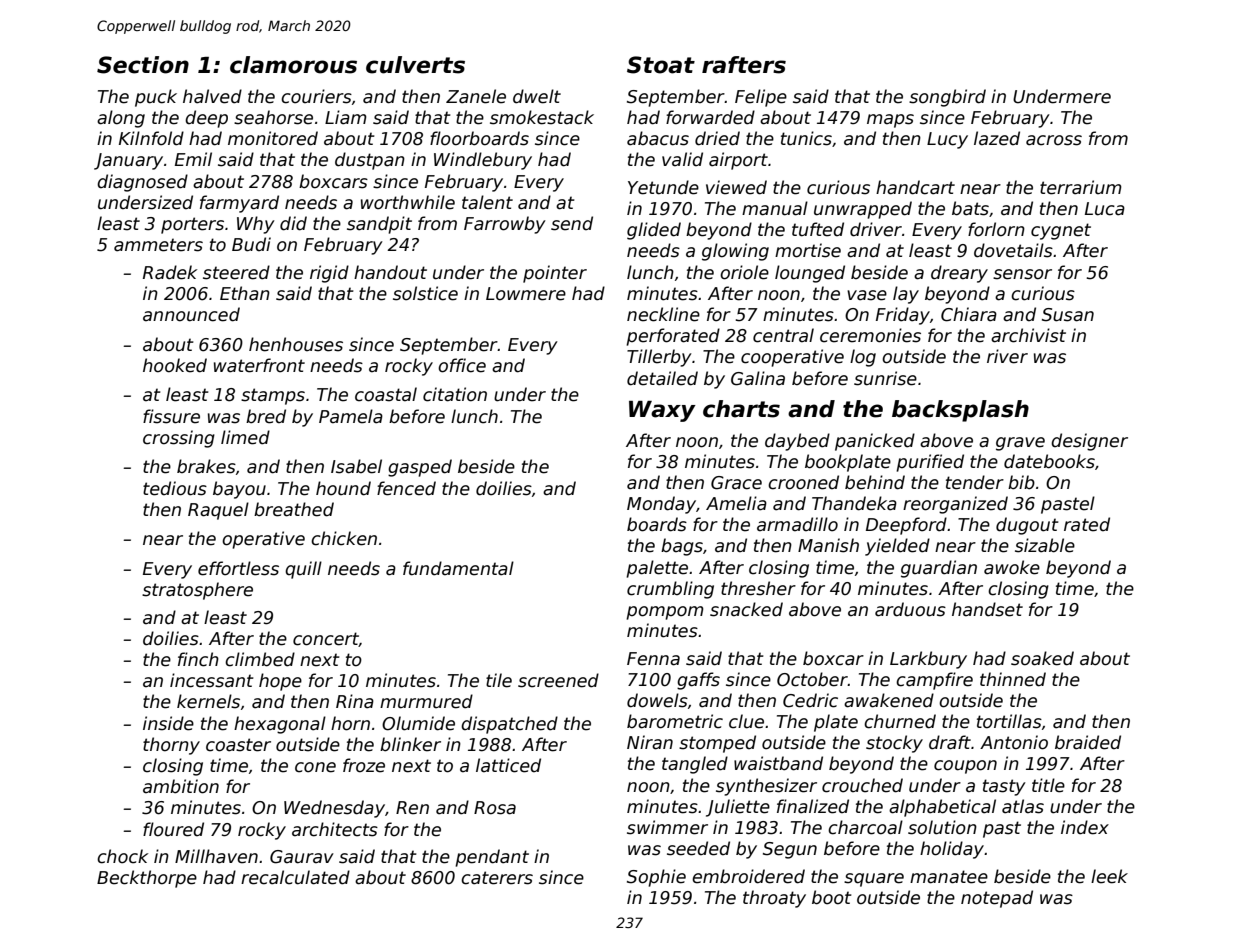  What do you see at coordinates (1028, 335) in the page?
I see `archivist` at bounding box center [1028, 335].
